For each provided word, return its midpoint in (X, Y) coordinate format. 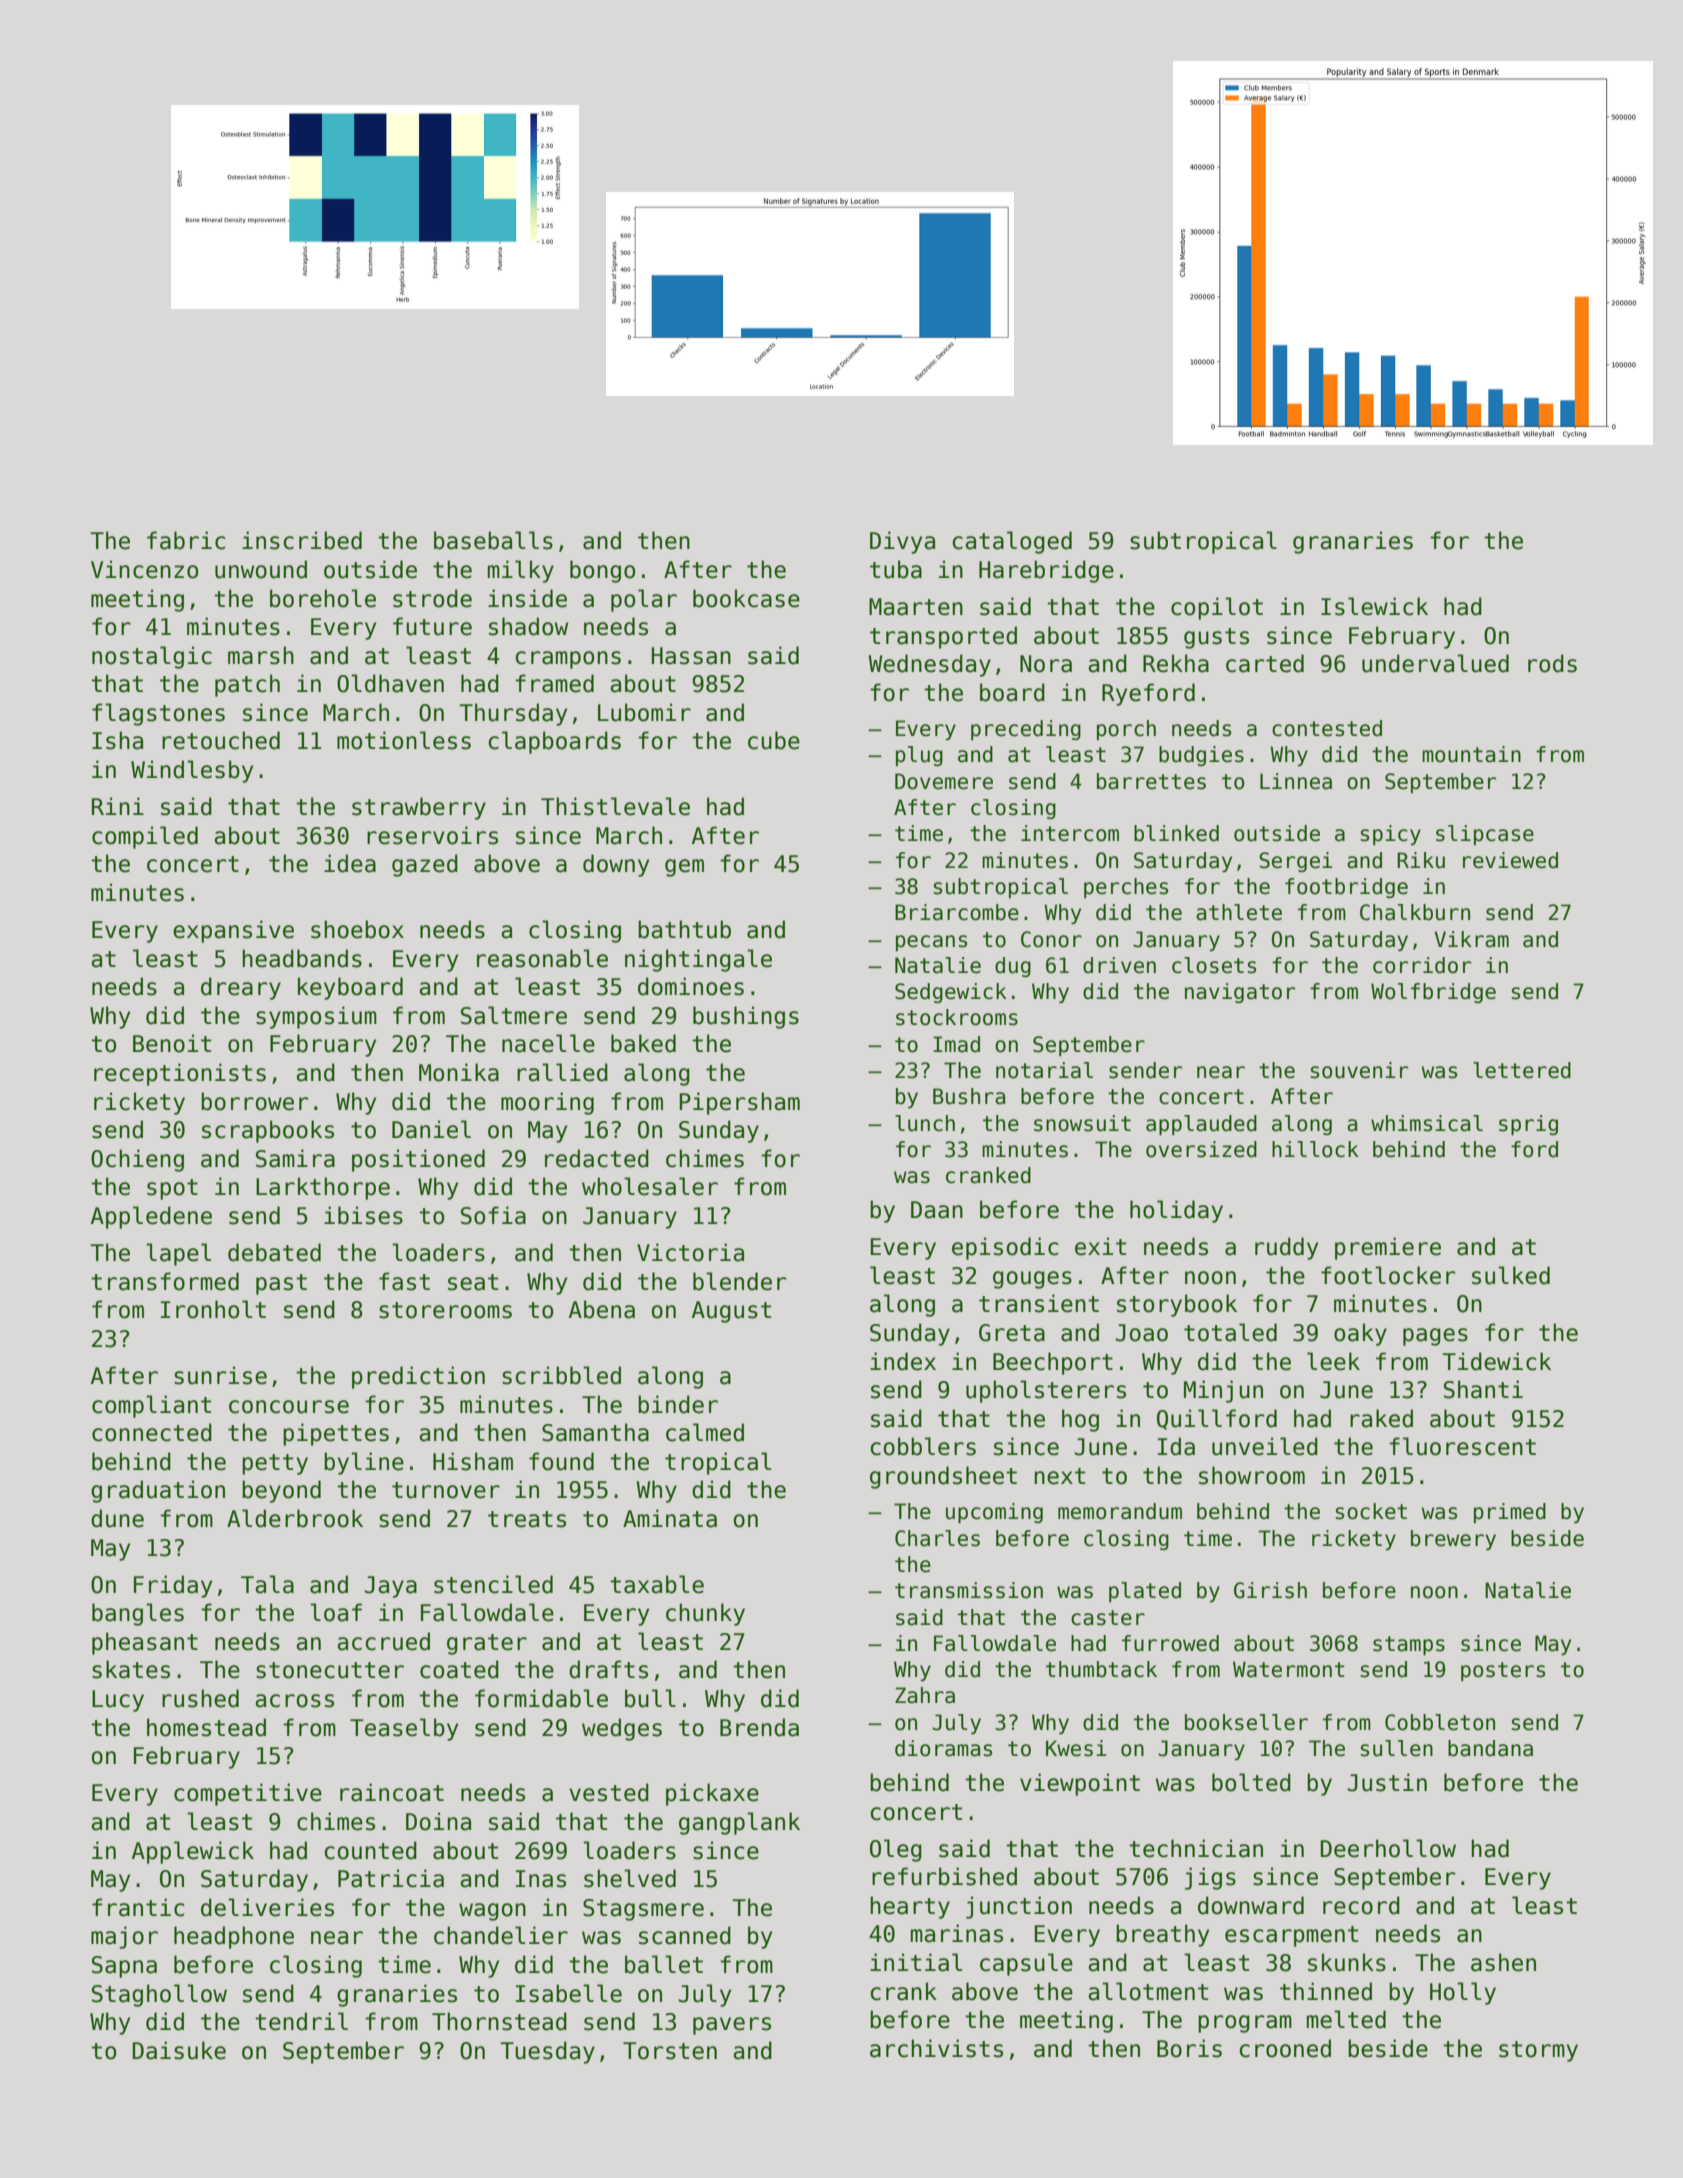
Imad (956, 1044)
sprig (1528, 1125)
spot (172, 1189)
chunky (705, 1614)
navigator (1240, 993)
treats (527, 1519)
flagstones (158, 714)
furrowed (1170, 1643)
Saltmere (514, 1015)
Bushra (969, 1096)
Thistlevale (615, 806)
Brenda (759, 1727)
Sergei (1295, 862)
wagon (492, 1912)
